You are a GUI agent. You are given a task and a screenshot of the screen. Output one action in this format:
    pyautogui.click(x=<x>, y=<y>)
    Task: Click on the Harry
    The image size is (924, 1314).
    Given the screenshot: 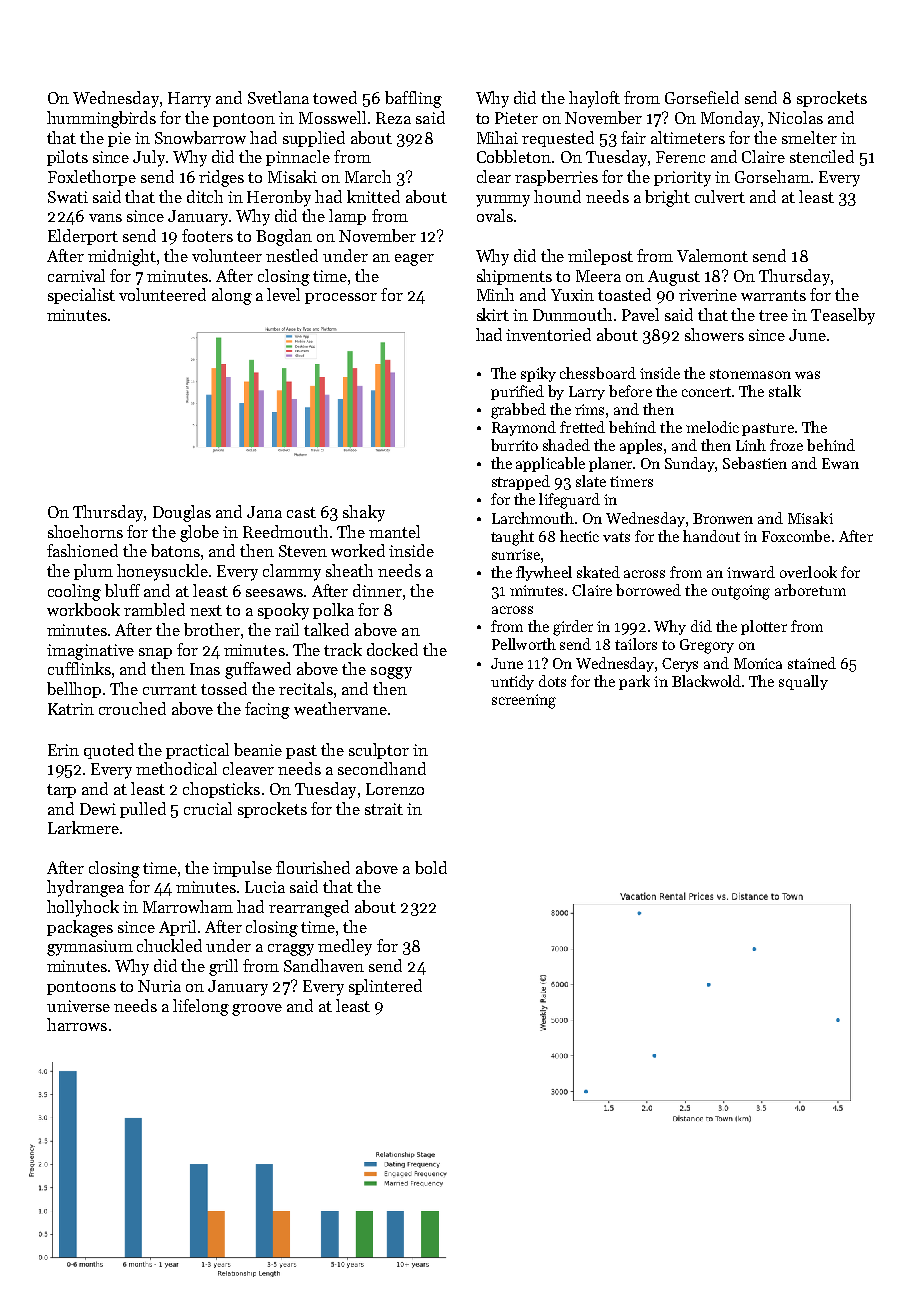 What is the action you would take?
    pyautogui.click(x=189, y=100)
